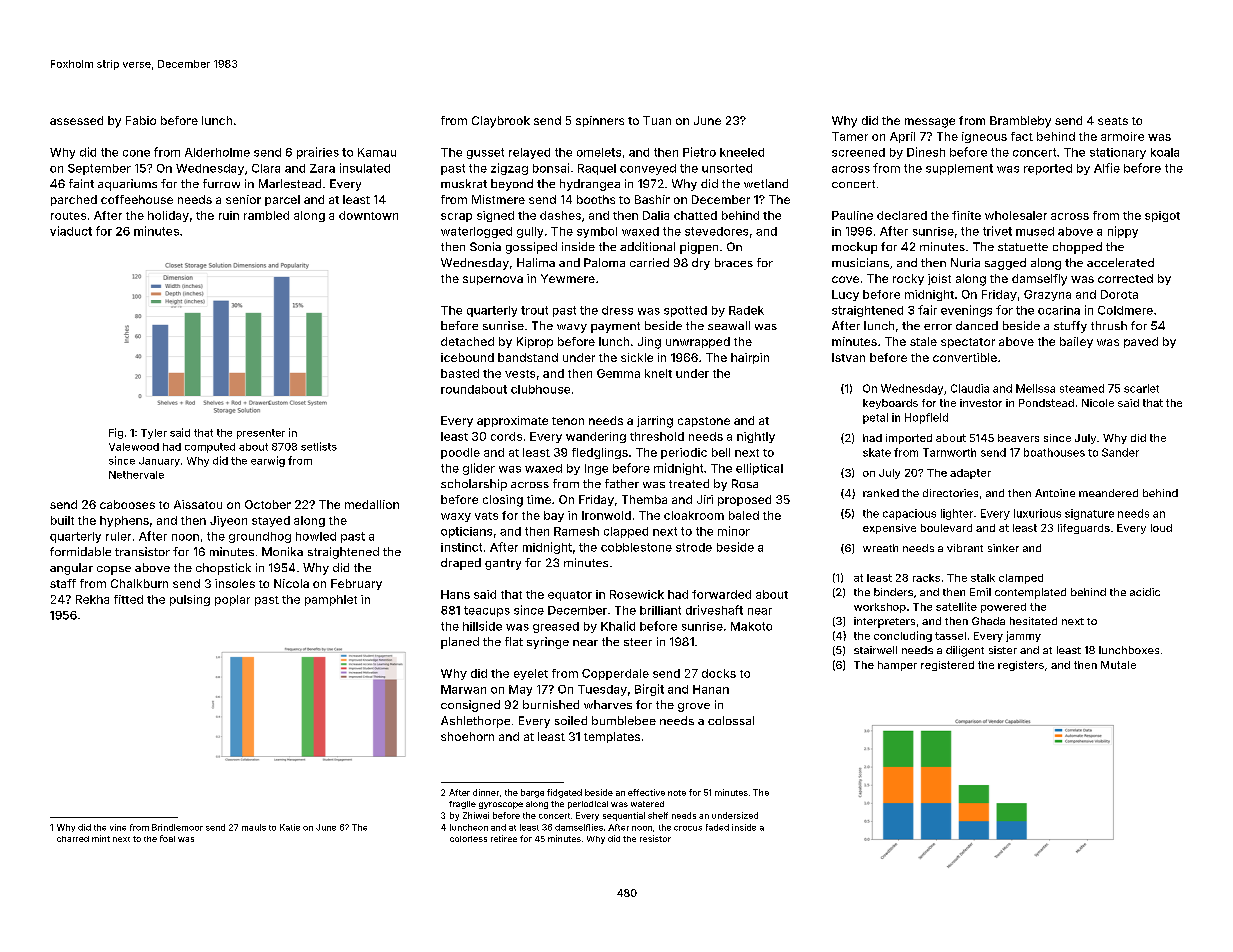 The width and height of the screenshot is (1233, 952). Describe the element at coordinates (657, 120) in the screenshot. I see `Tuan` at that location.
